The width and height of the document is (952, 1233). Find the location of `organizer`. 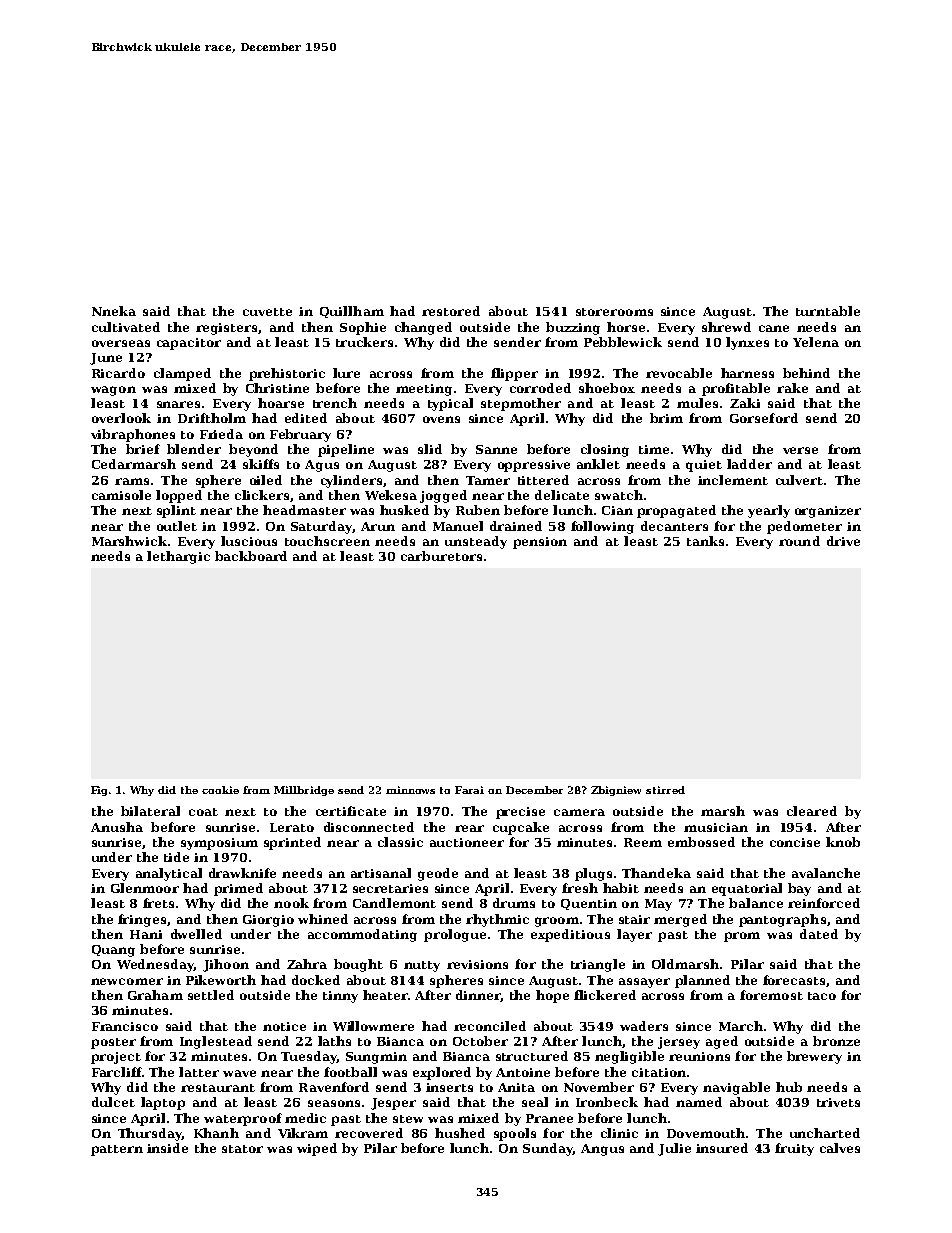

organizer is located at coordinates (828, 512).
